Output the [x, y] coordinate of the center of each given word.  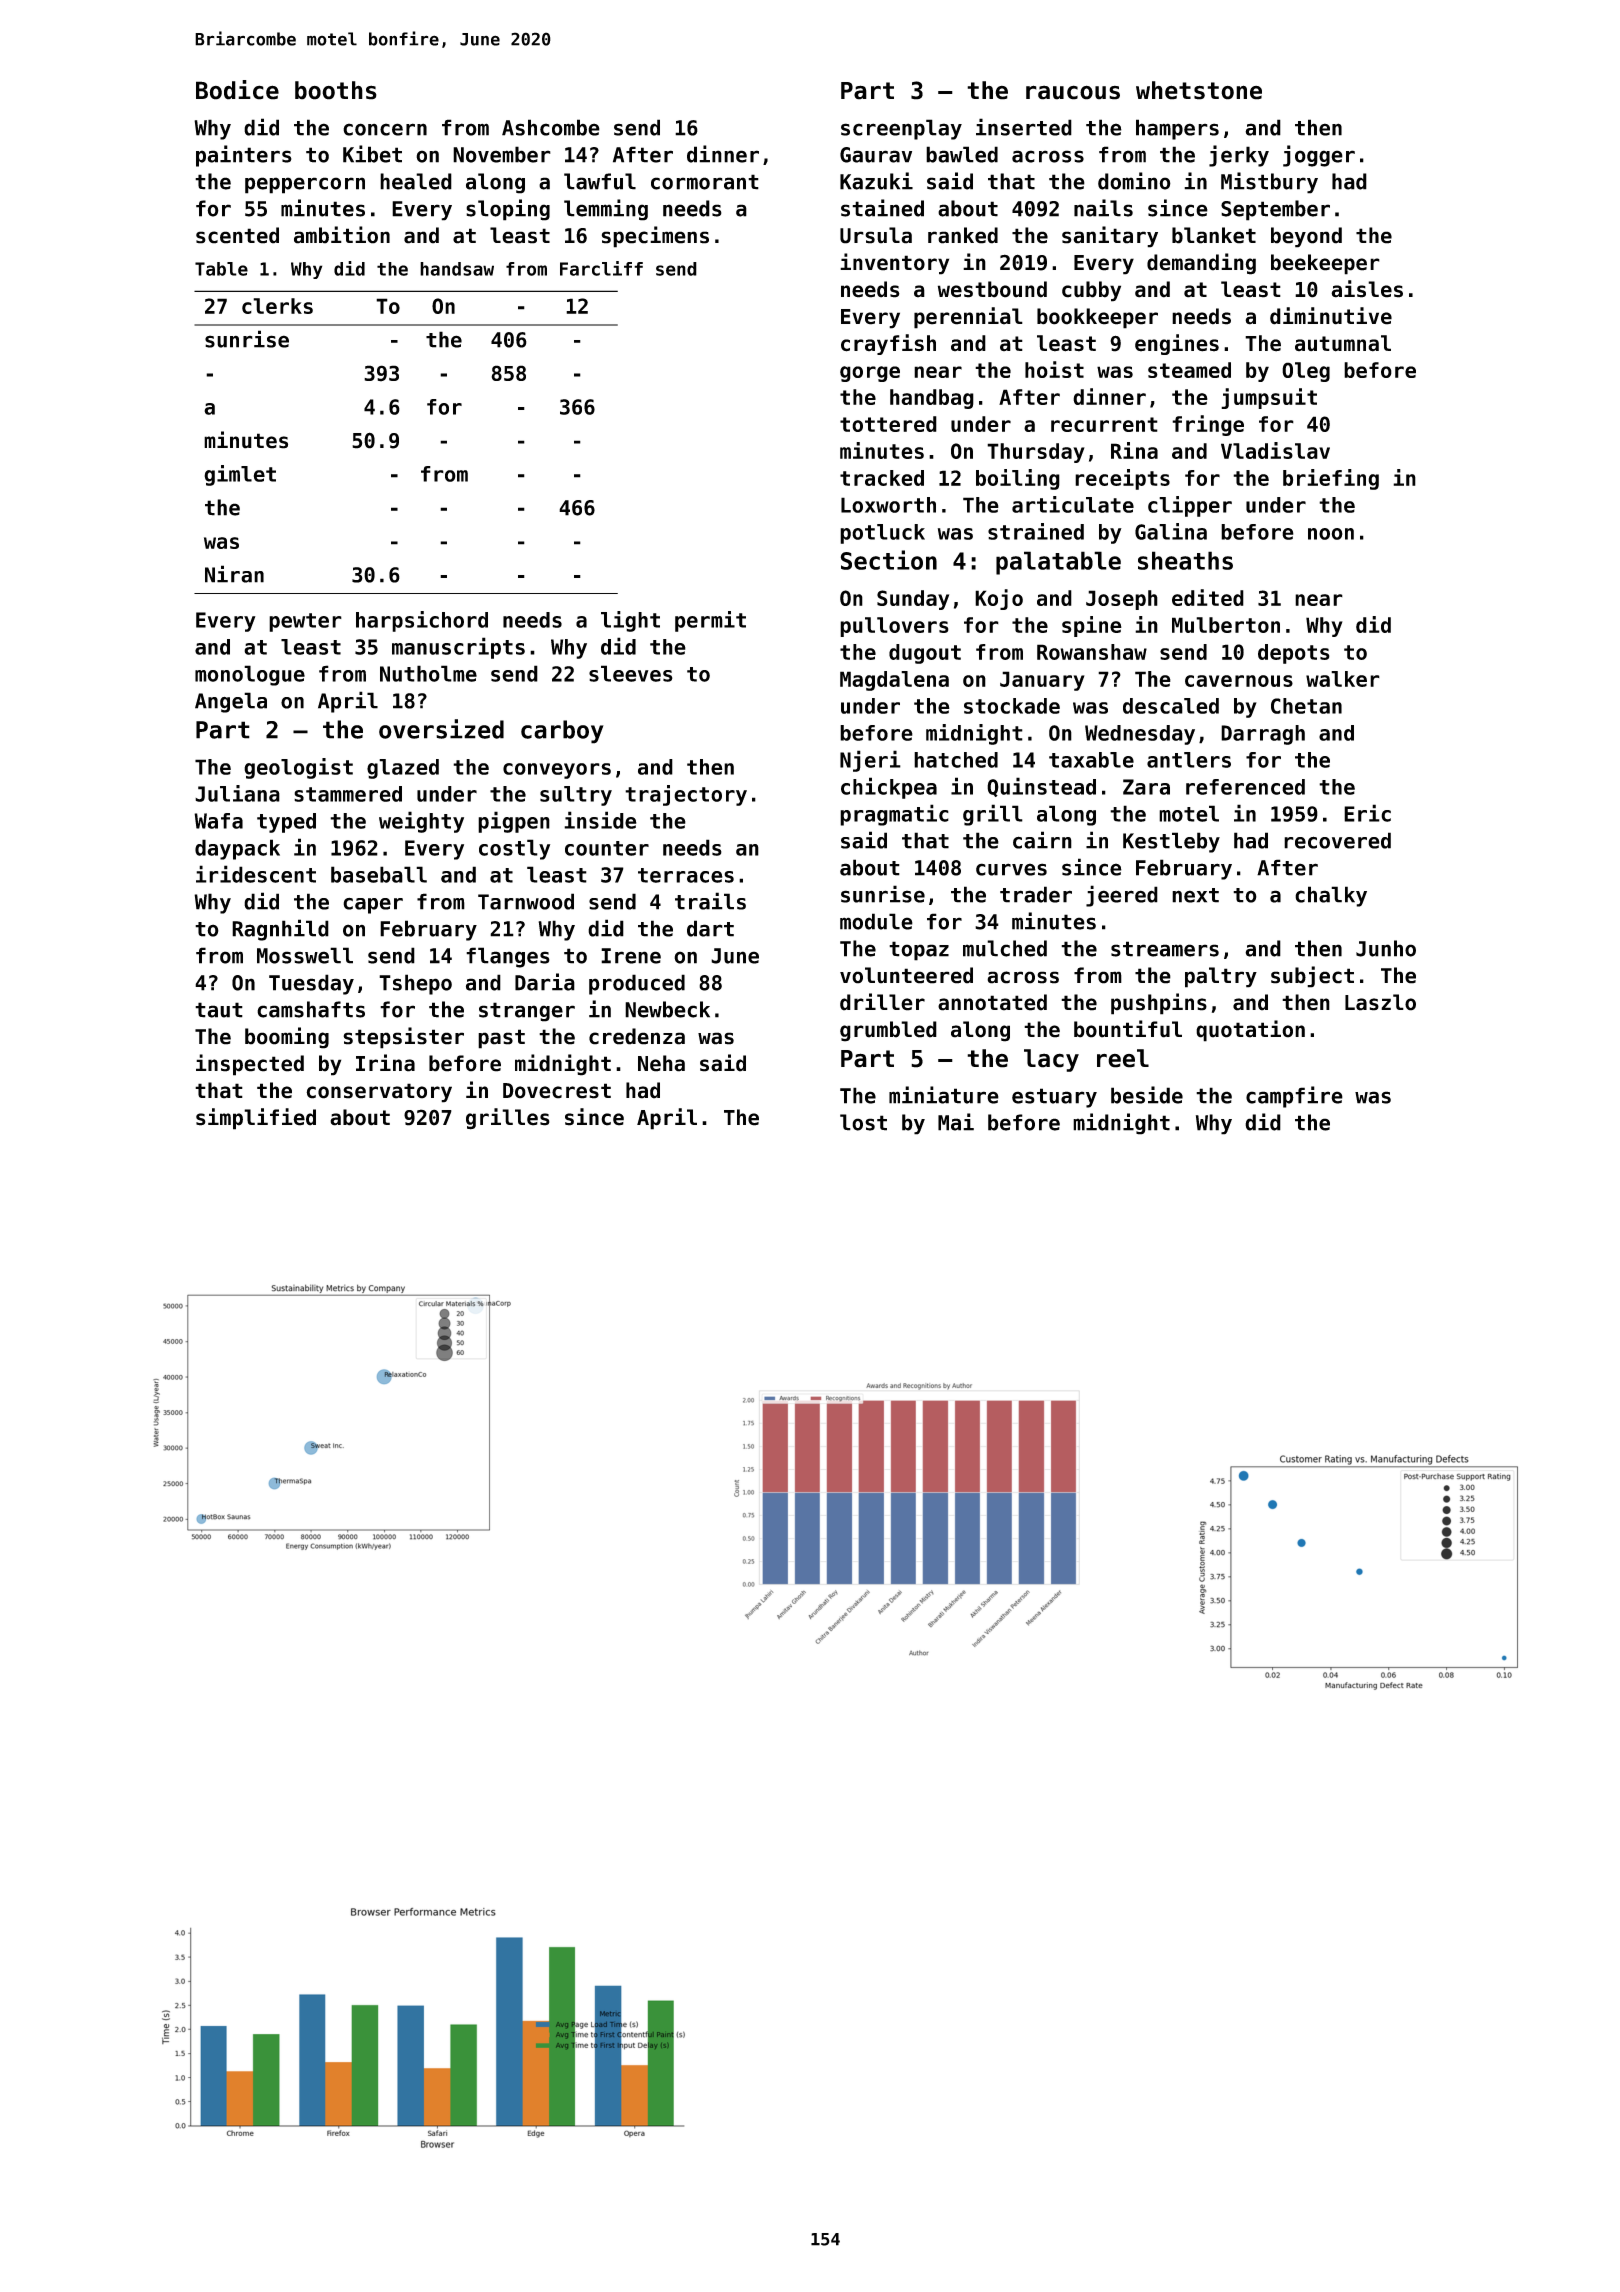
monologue [250, 675]
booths [336, 90]
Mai [956, 1122]
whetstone [1199, 90]
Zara [1146, 787]
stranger [527, 1012]
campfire [1294, 1097]
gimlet [240, 475]
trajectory [686, 795]
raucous [1073, 92]
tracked [882, 478]
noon [1331, 534]
